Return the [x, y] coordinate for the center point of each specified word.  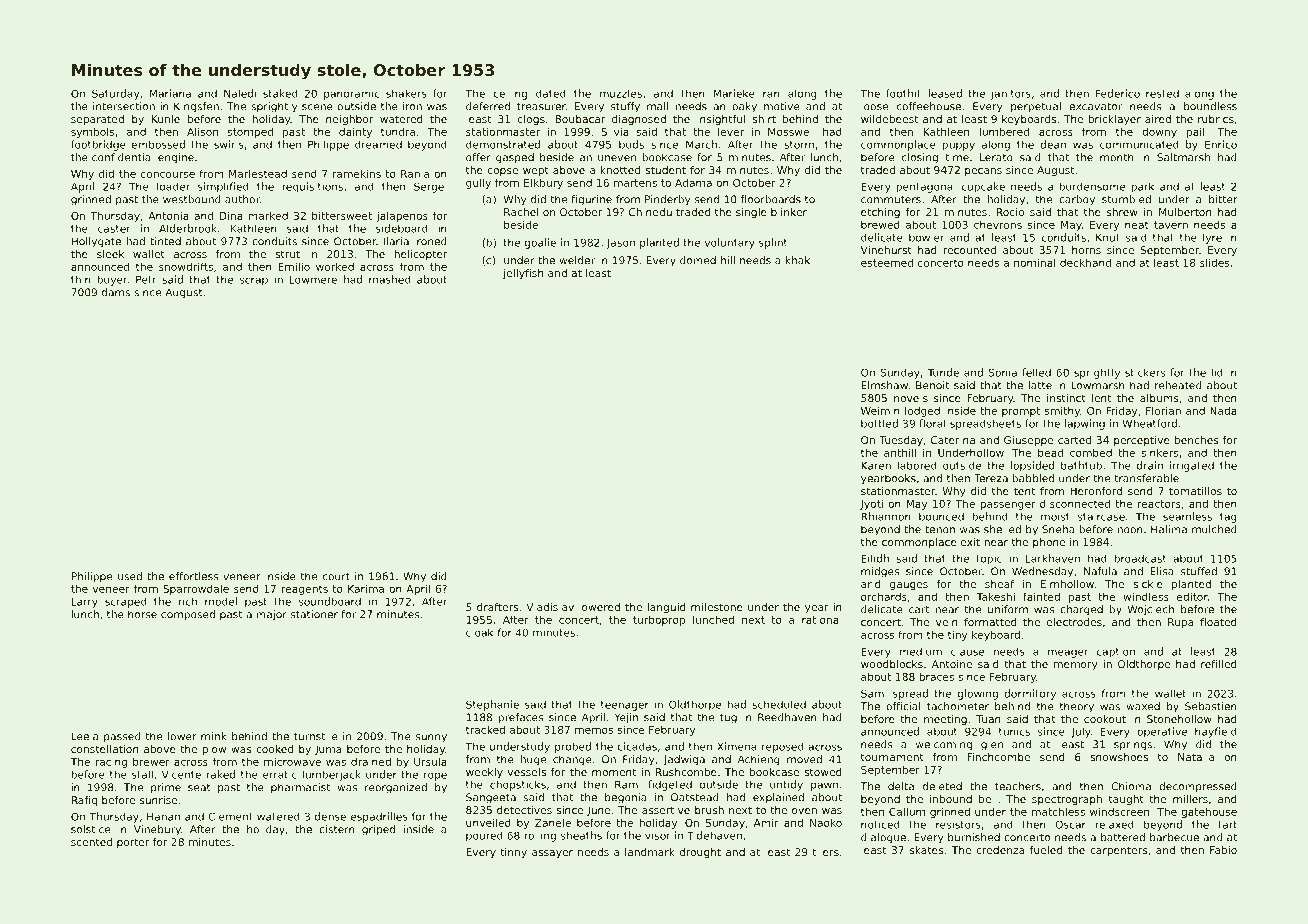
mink [214, 736]
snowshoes [1119, 757]
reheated [1178, 385]
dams [116, 292]
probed [573, 747]
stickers [1145, 372]
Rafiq [84, 801]
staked [280, 93]
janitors [1011, 94]
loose [875, 106]
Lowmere [313, 279]
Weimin [880, 410]
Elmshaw [885, 385]
